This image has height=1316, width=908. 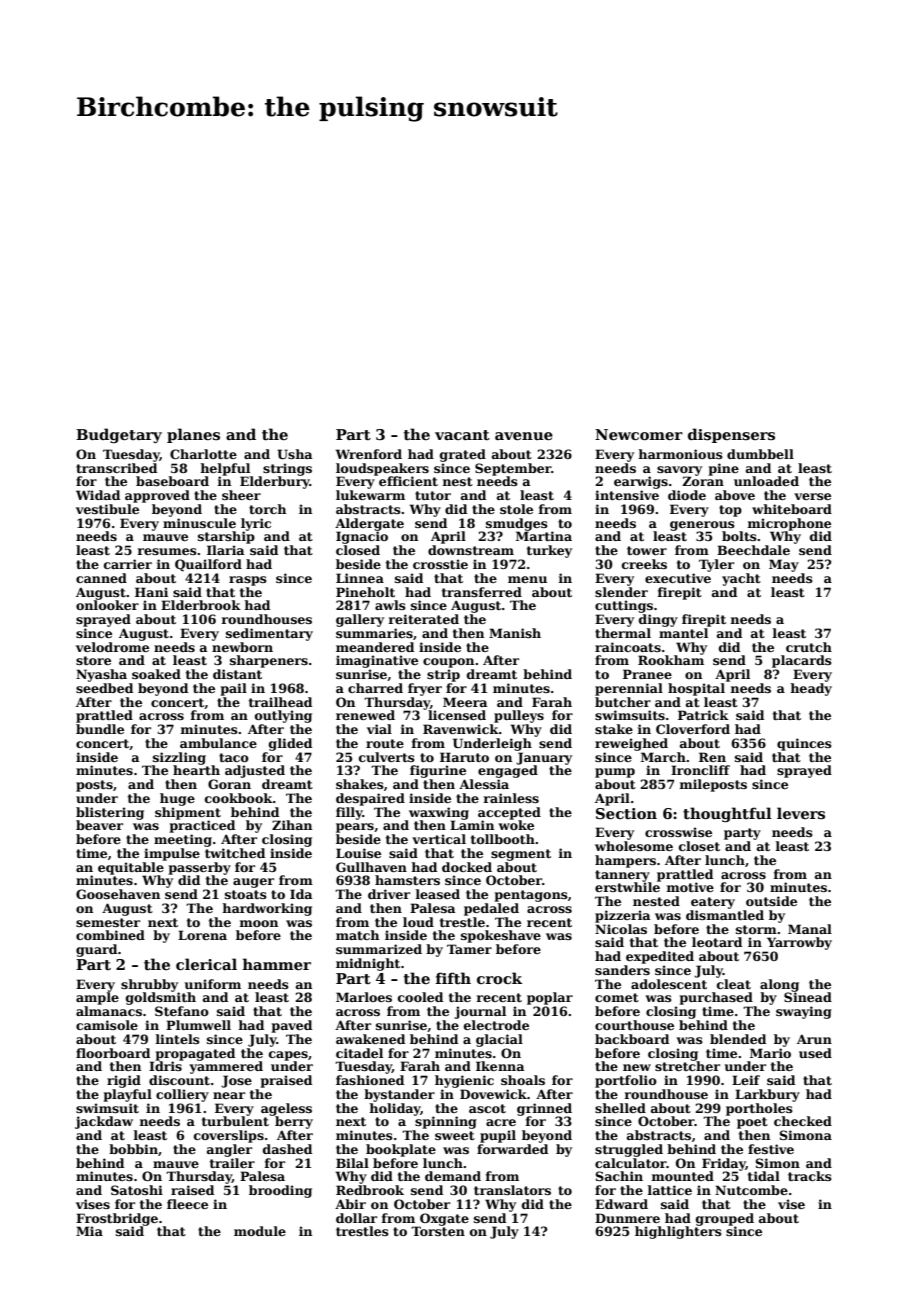 What do you see at coordinates (760, 454) in the image?
I see `dumbbell` at bounding box center [760, 454].
